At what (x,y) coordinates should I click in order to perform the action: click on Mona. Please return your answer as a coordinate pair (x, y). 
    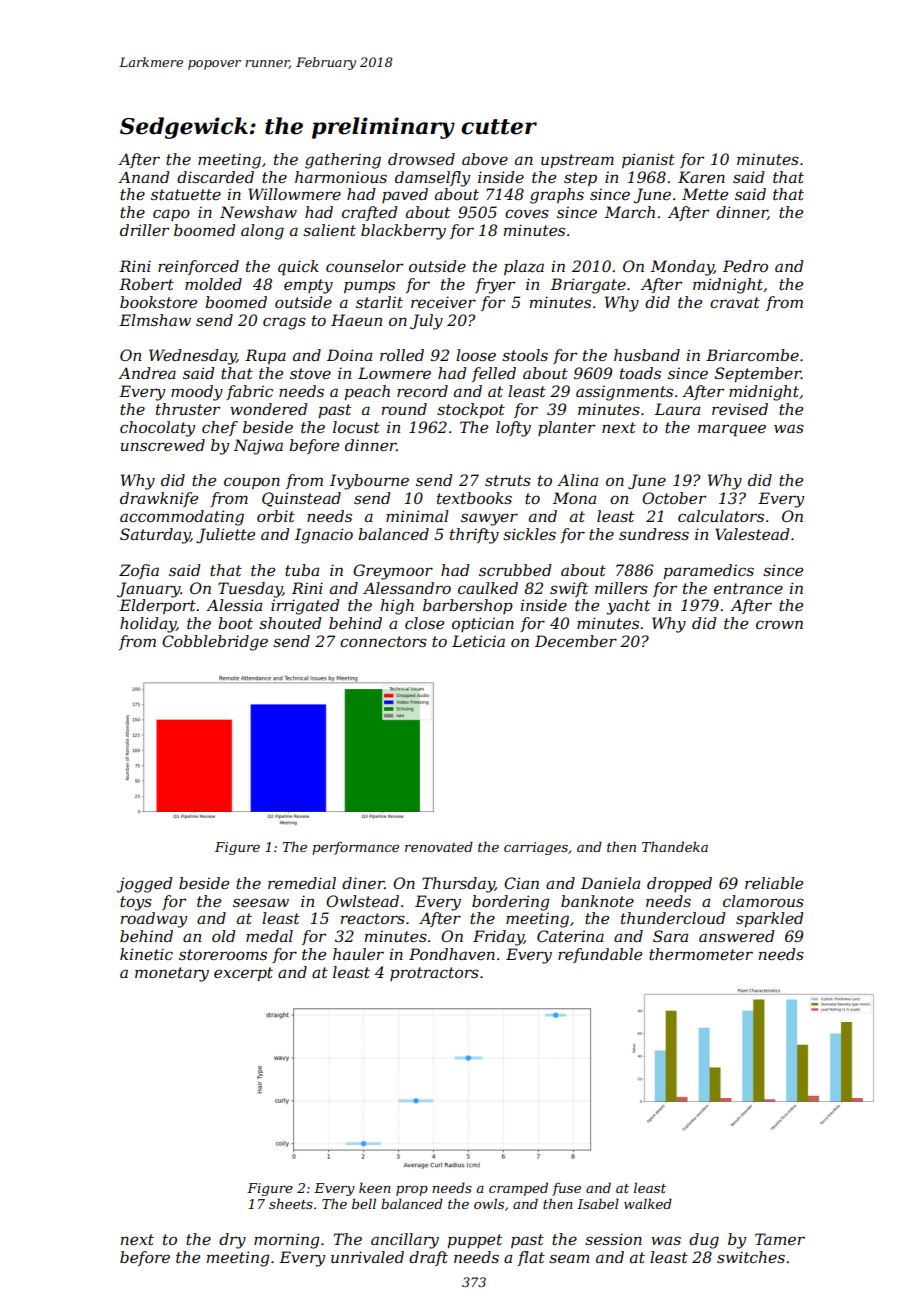
    Looking at the image, I should click on (574, 498).
